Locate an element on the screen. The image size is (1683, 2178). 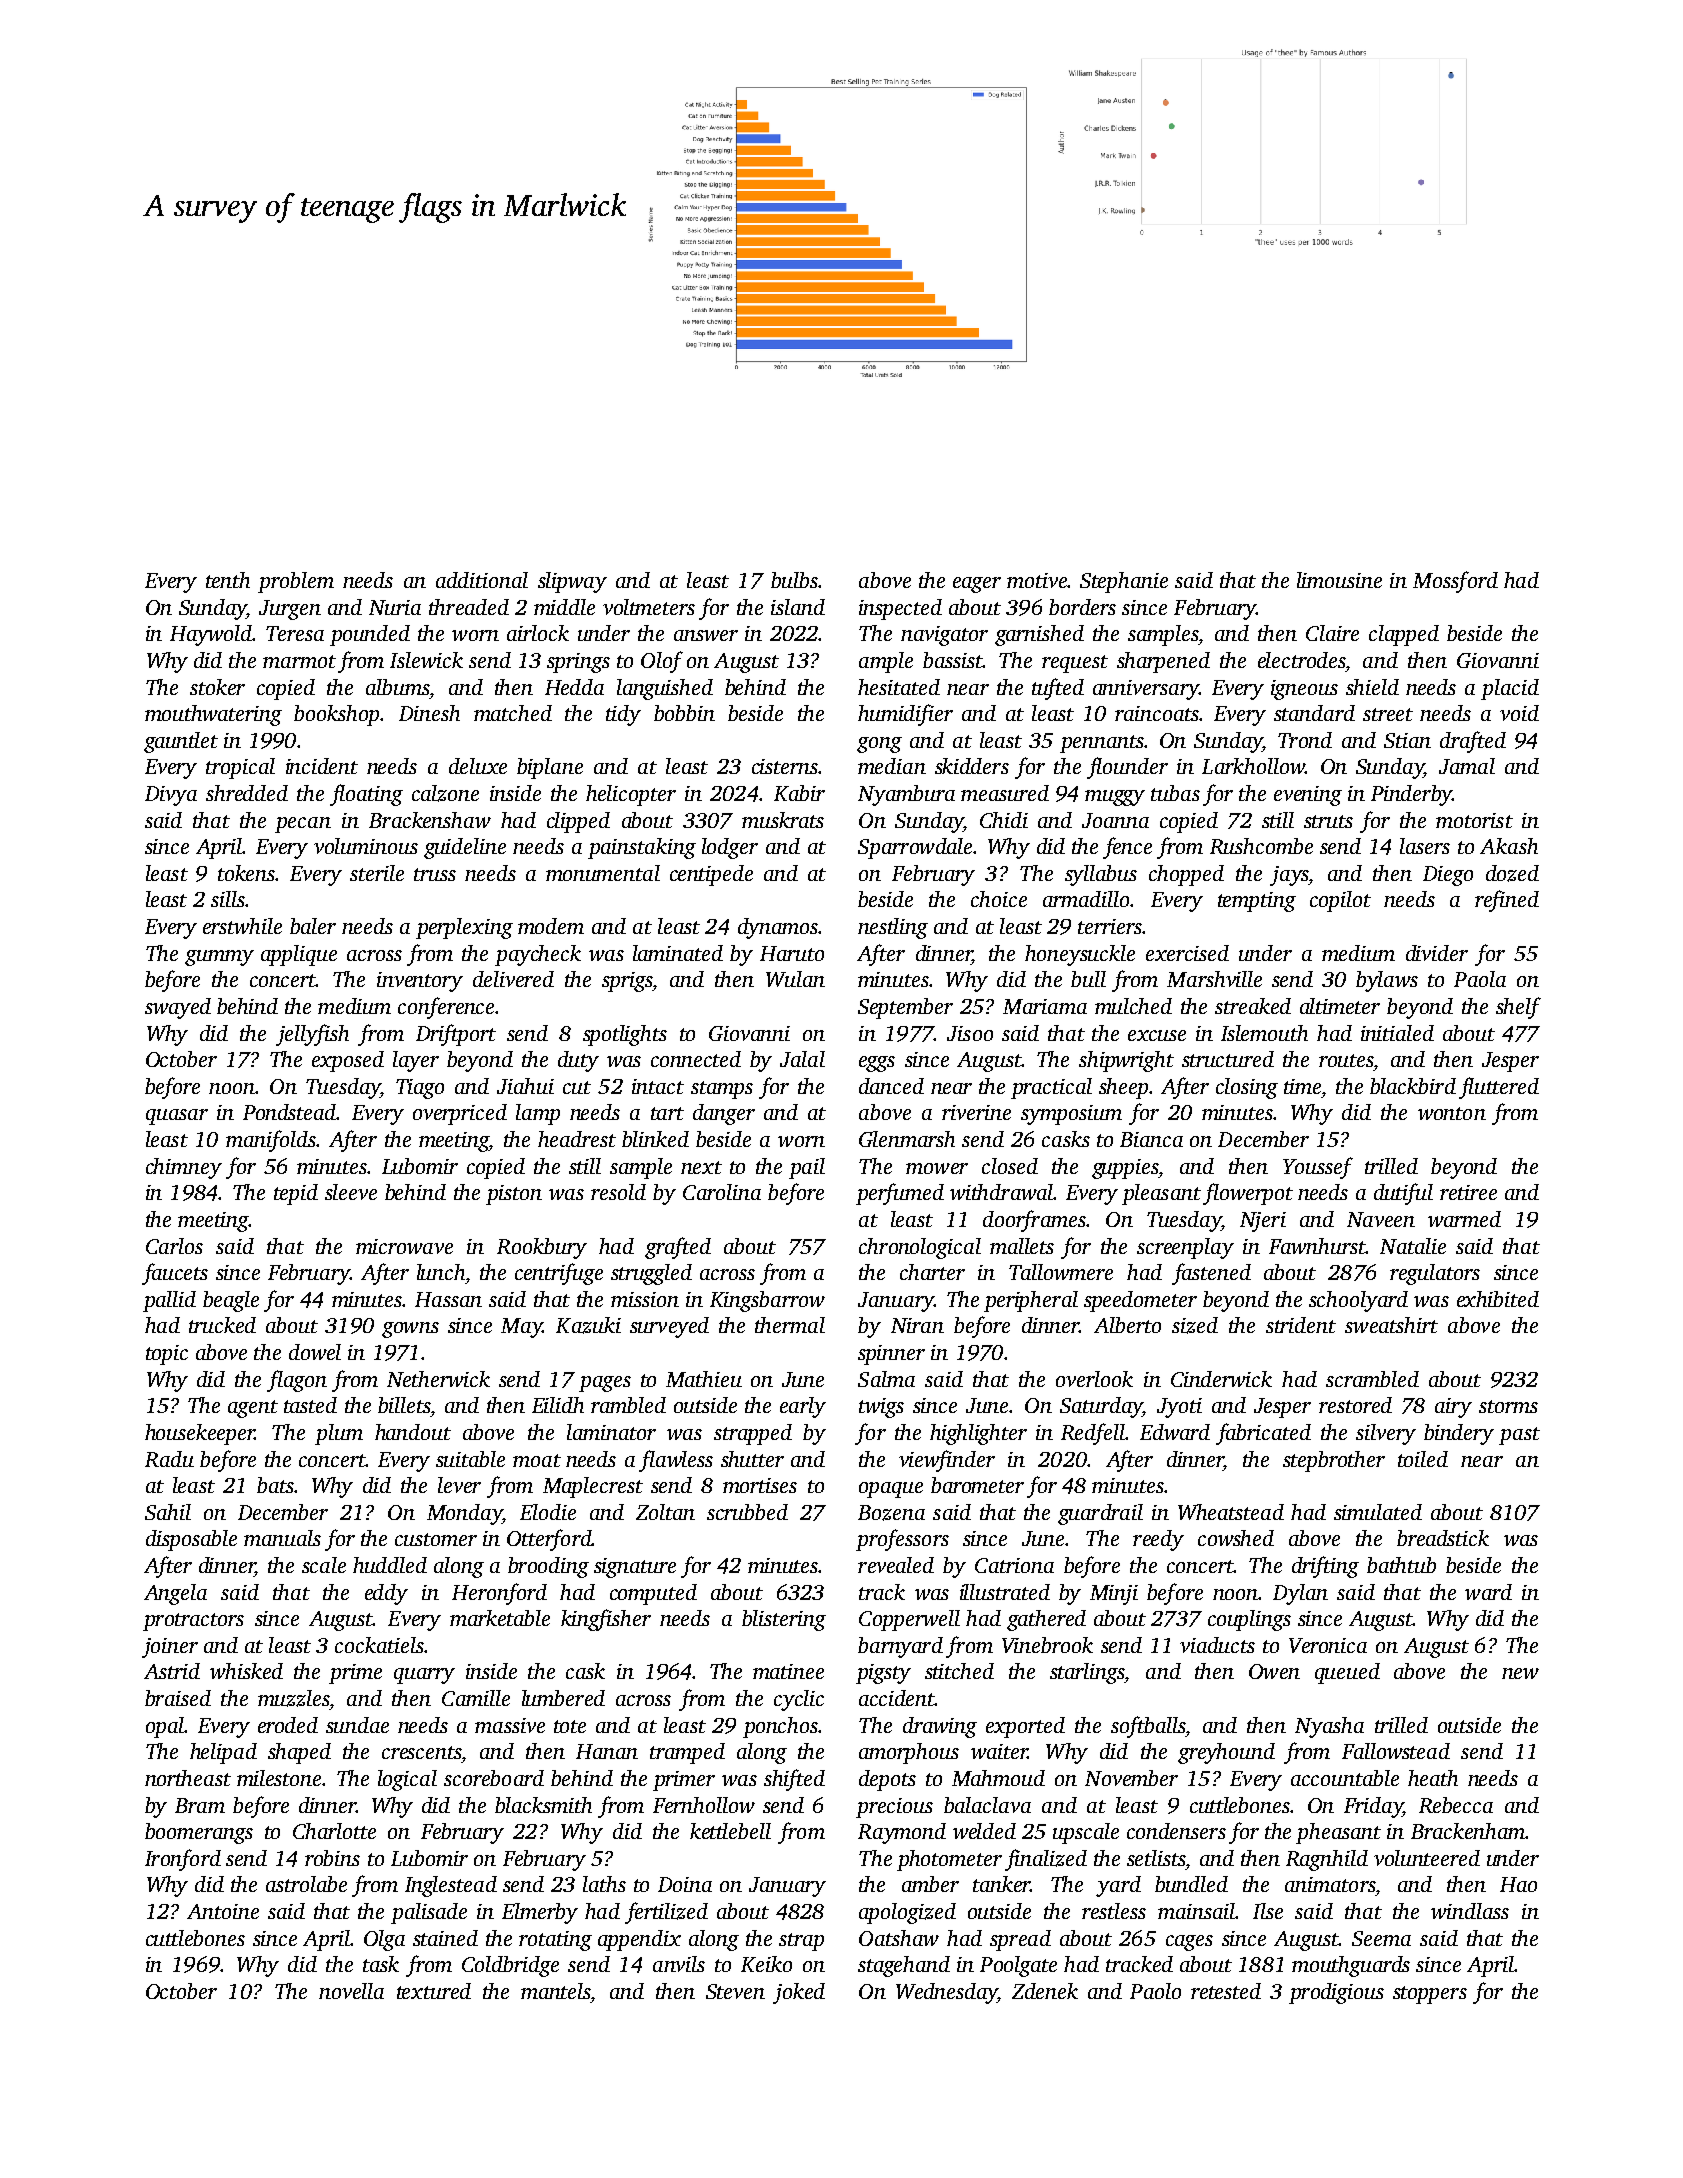
Antoine is located at coordinates (223, 1911).
